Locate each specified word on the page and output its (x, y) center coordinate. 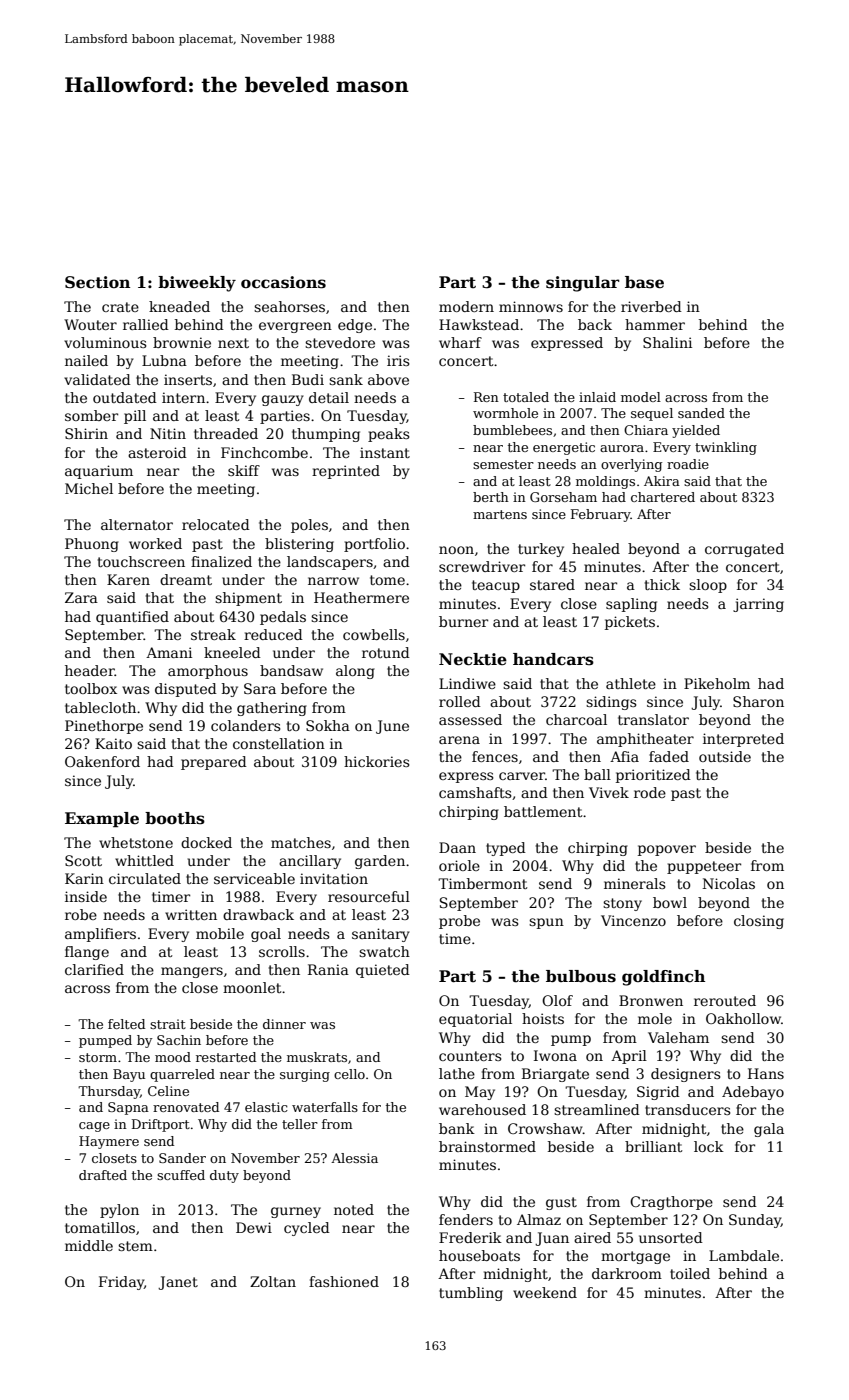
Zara (81, 597)
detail (329, 397)
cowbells (374, 634)
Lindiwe (467, 683)
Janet (178, 1283)
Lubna (164, 360)
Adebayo (753, 1093)
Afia (624, 756)
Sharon (758, 701)
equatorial (475, 1020)
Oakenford (102, 761)
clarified (94, 969)
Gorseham (563, 497)
